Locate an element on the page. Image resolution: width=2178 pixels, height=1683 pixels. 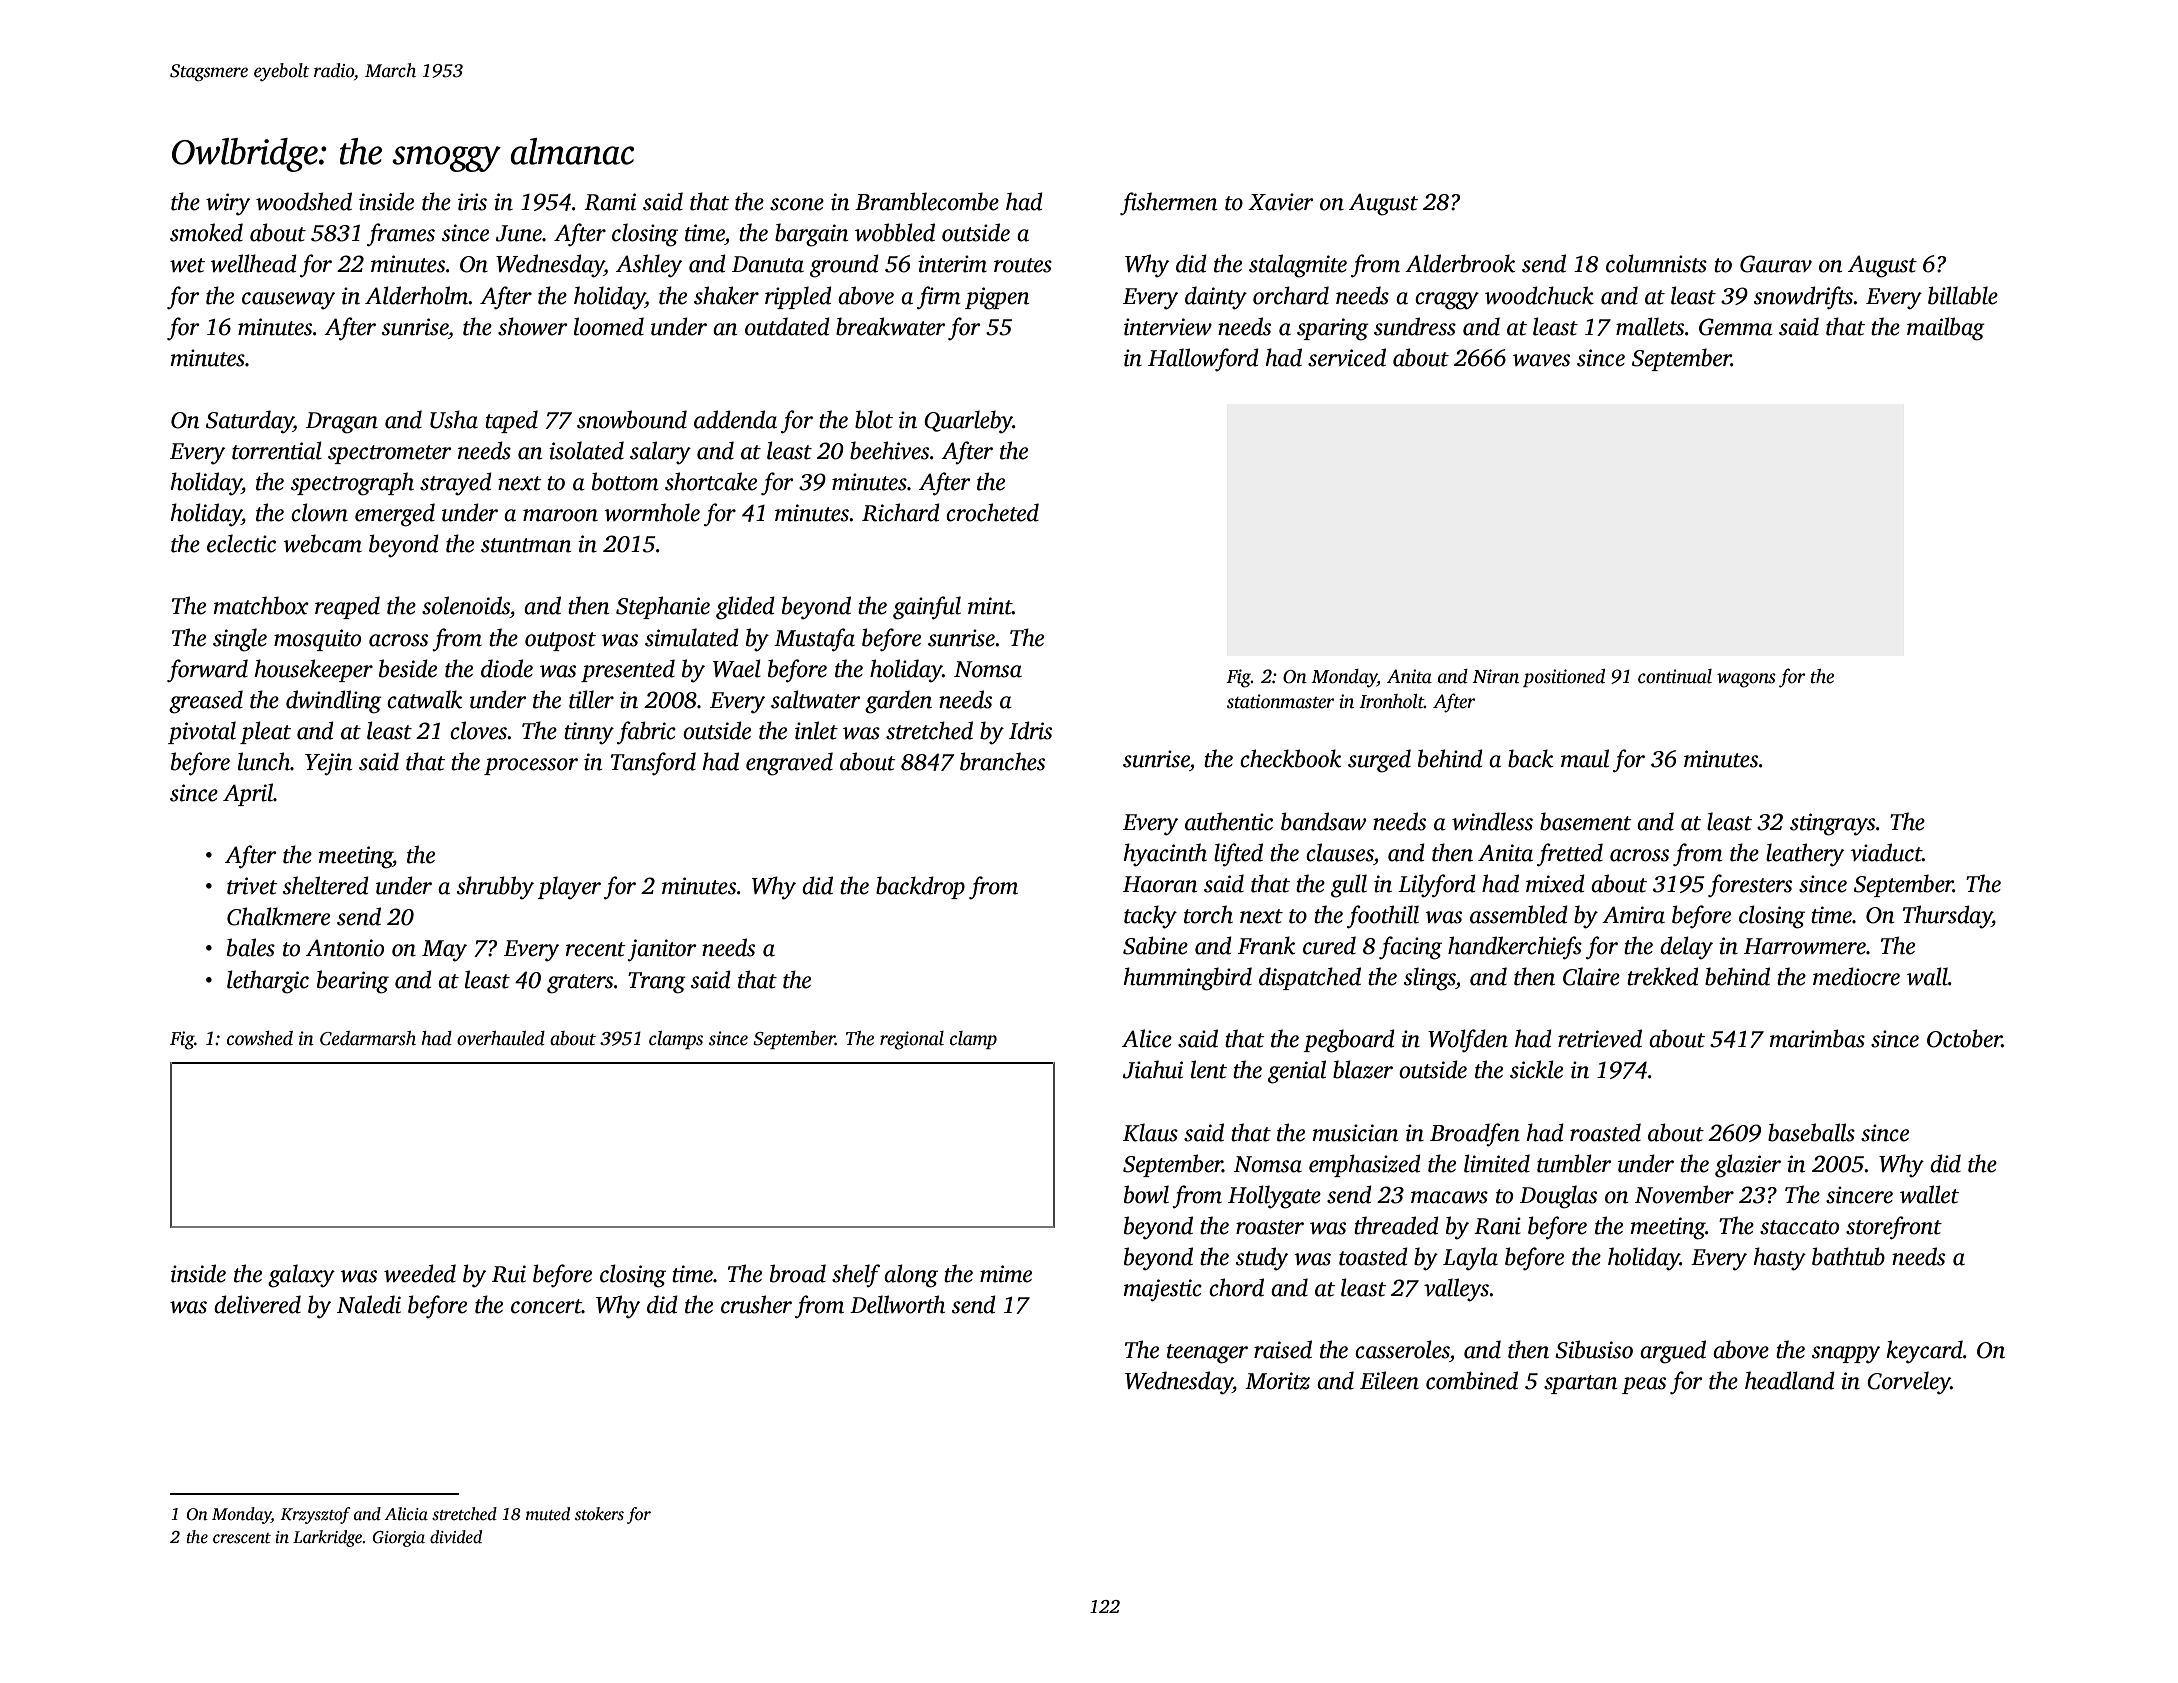
macaws is located at coordinates (1449, 1197).
